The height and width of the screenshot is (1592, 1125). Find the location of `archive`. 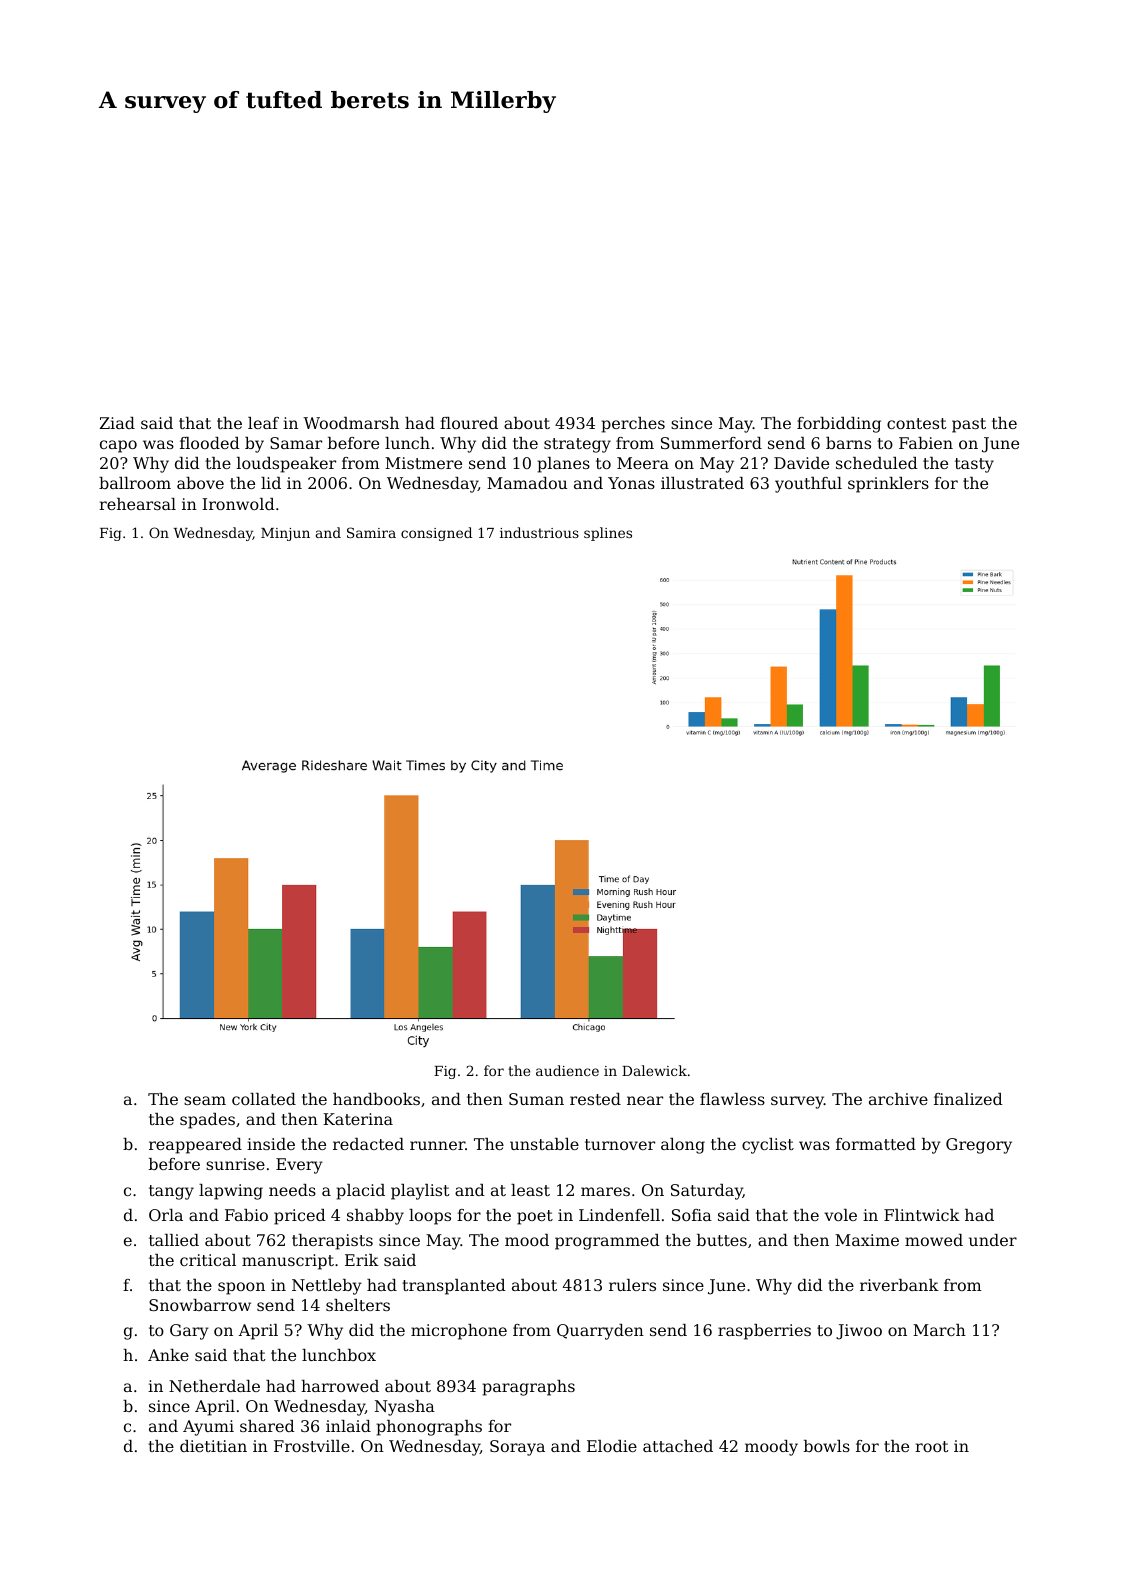

archive is located at coordinates (898, 1099).
